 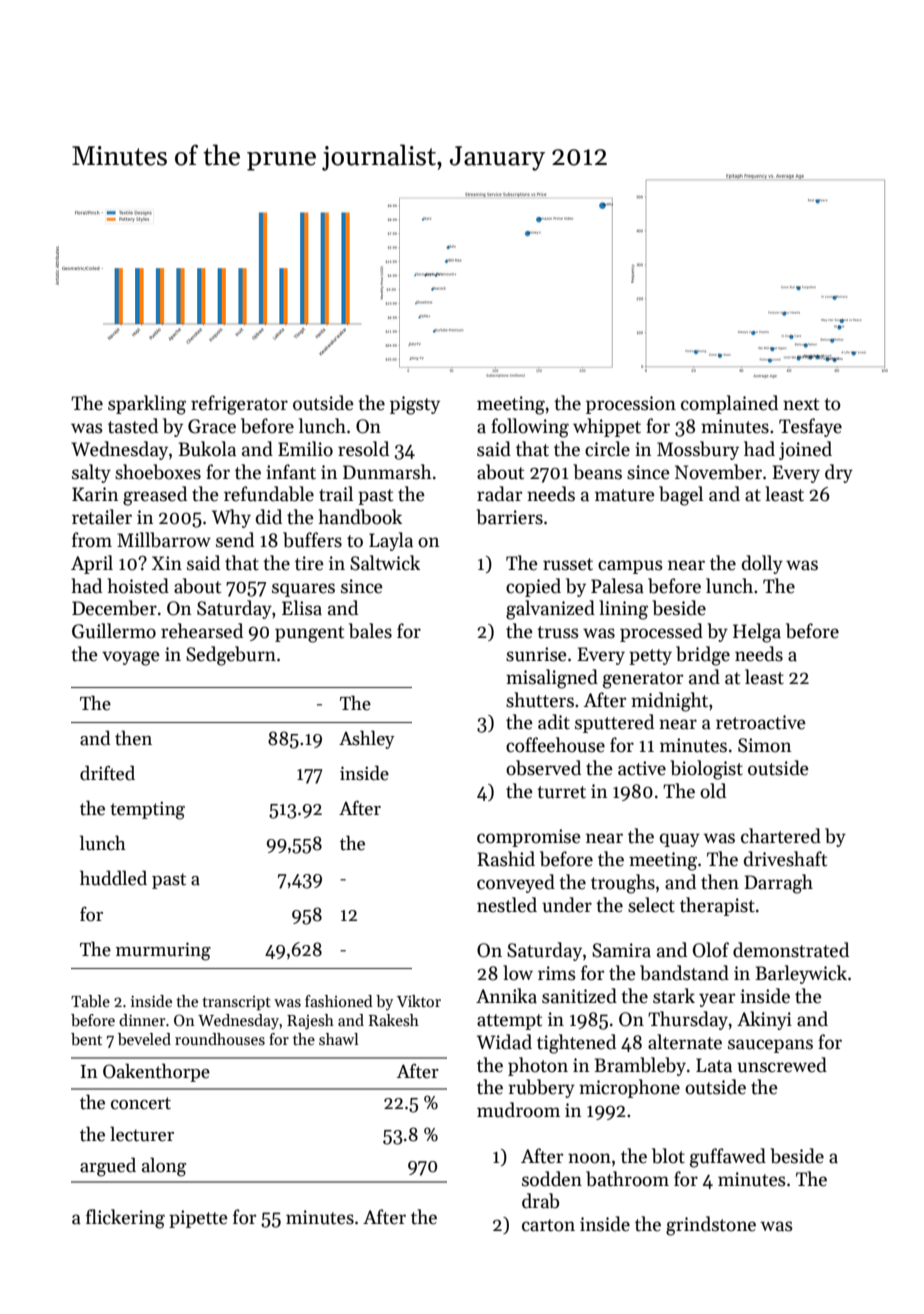 What do you see at coordinates (367, 739) in the screenshot?
I see `Ashley` at bounding box center [367, 739].
